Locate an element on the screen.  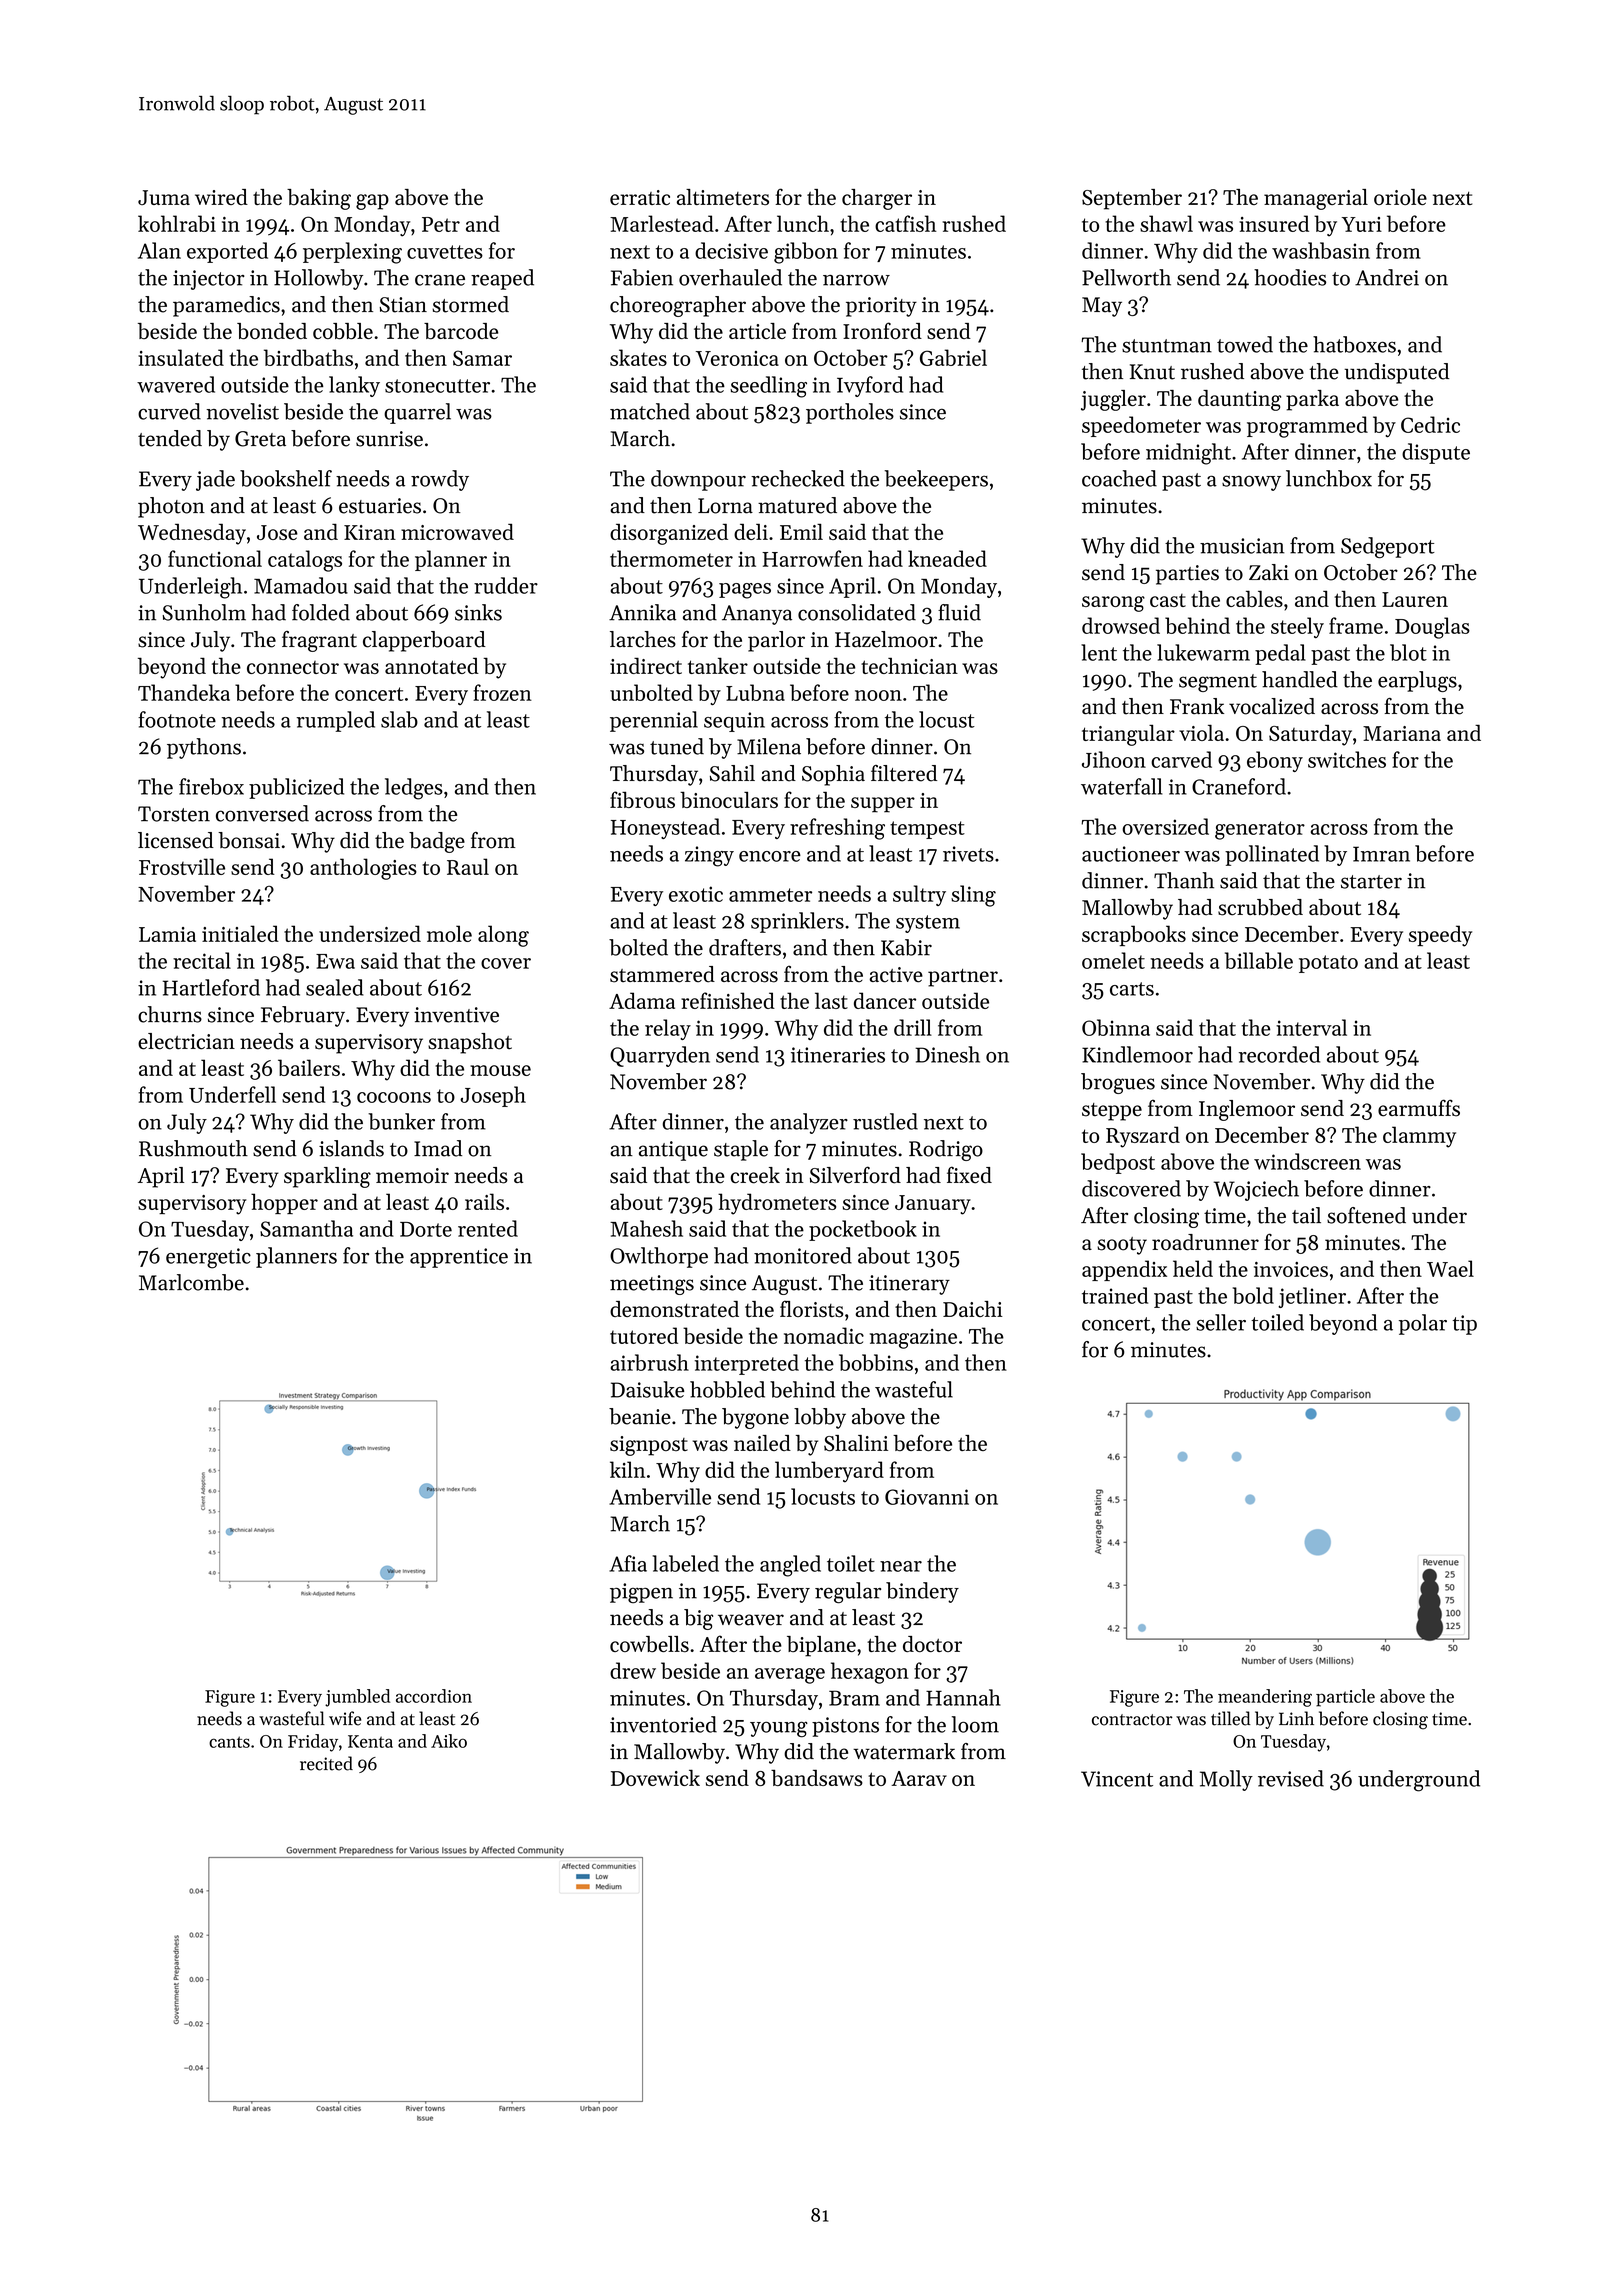
starter is located at coordinates (1371, 882).
